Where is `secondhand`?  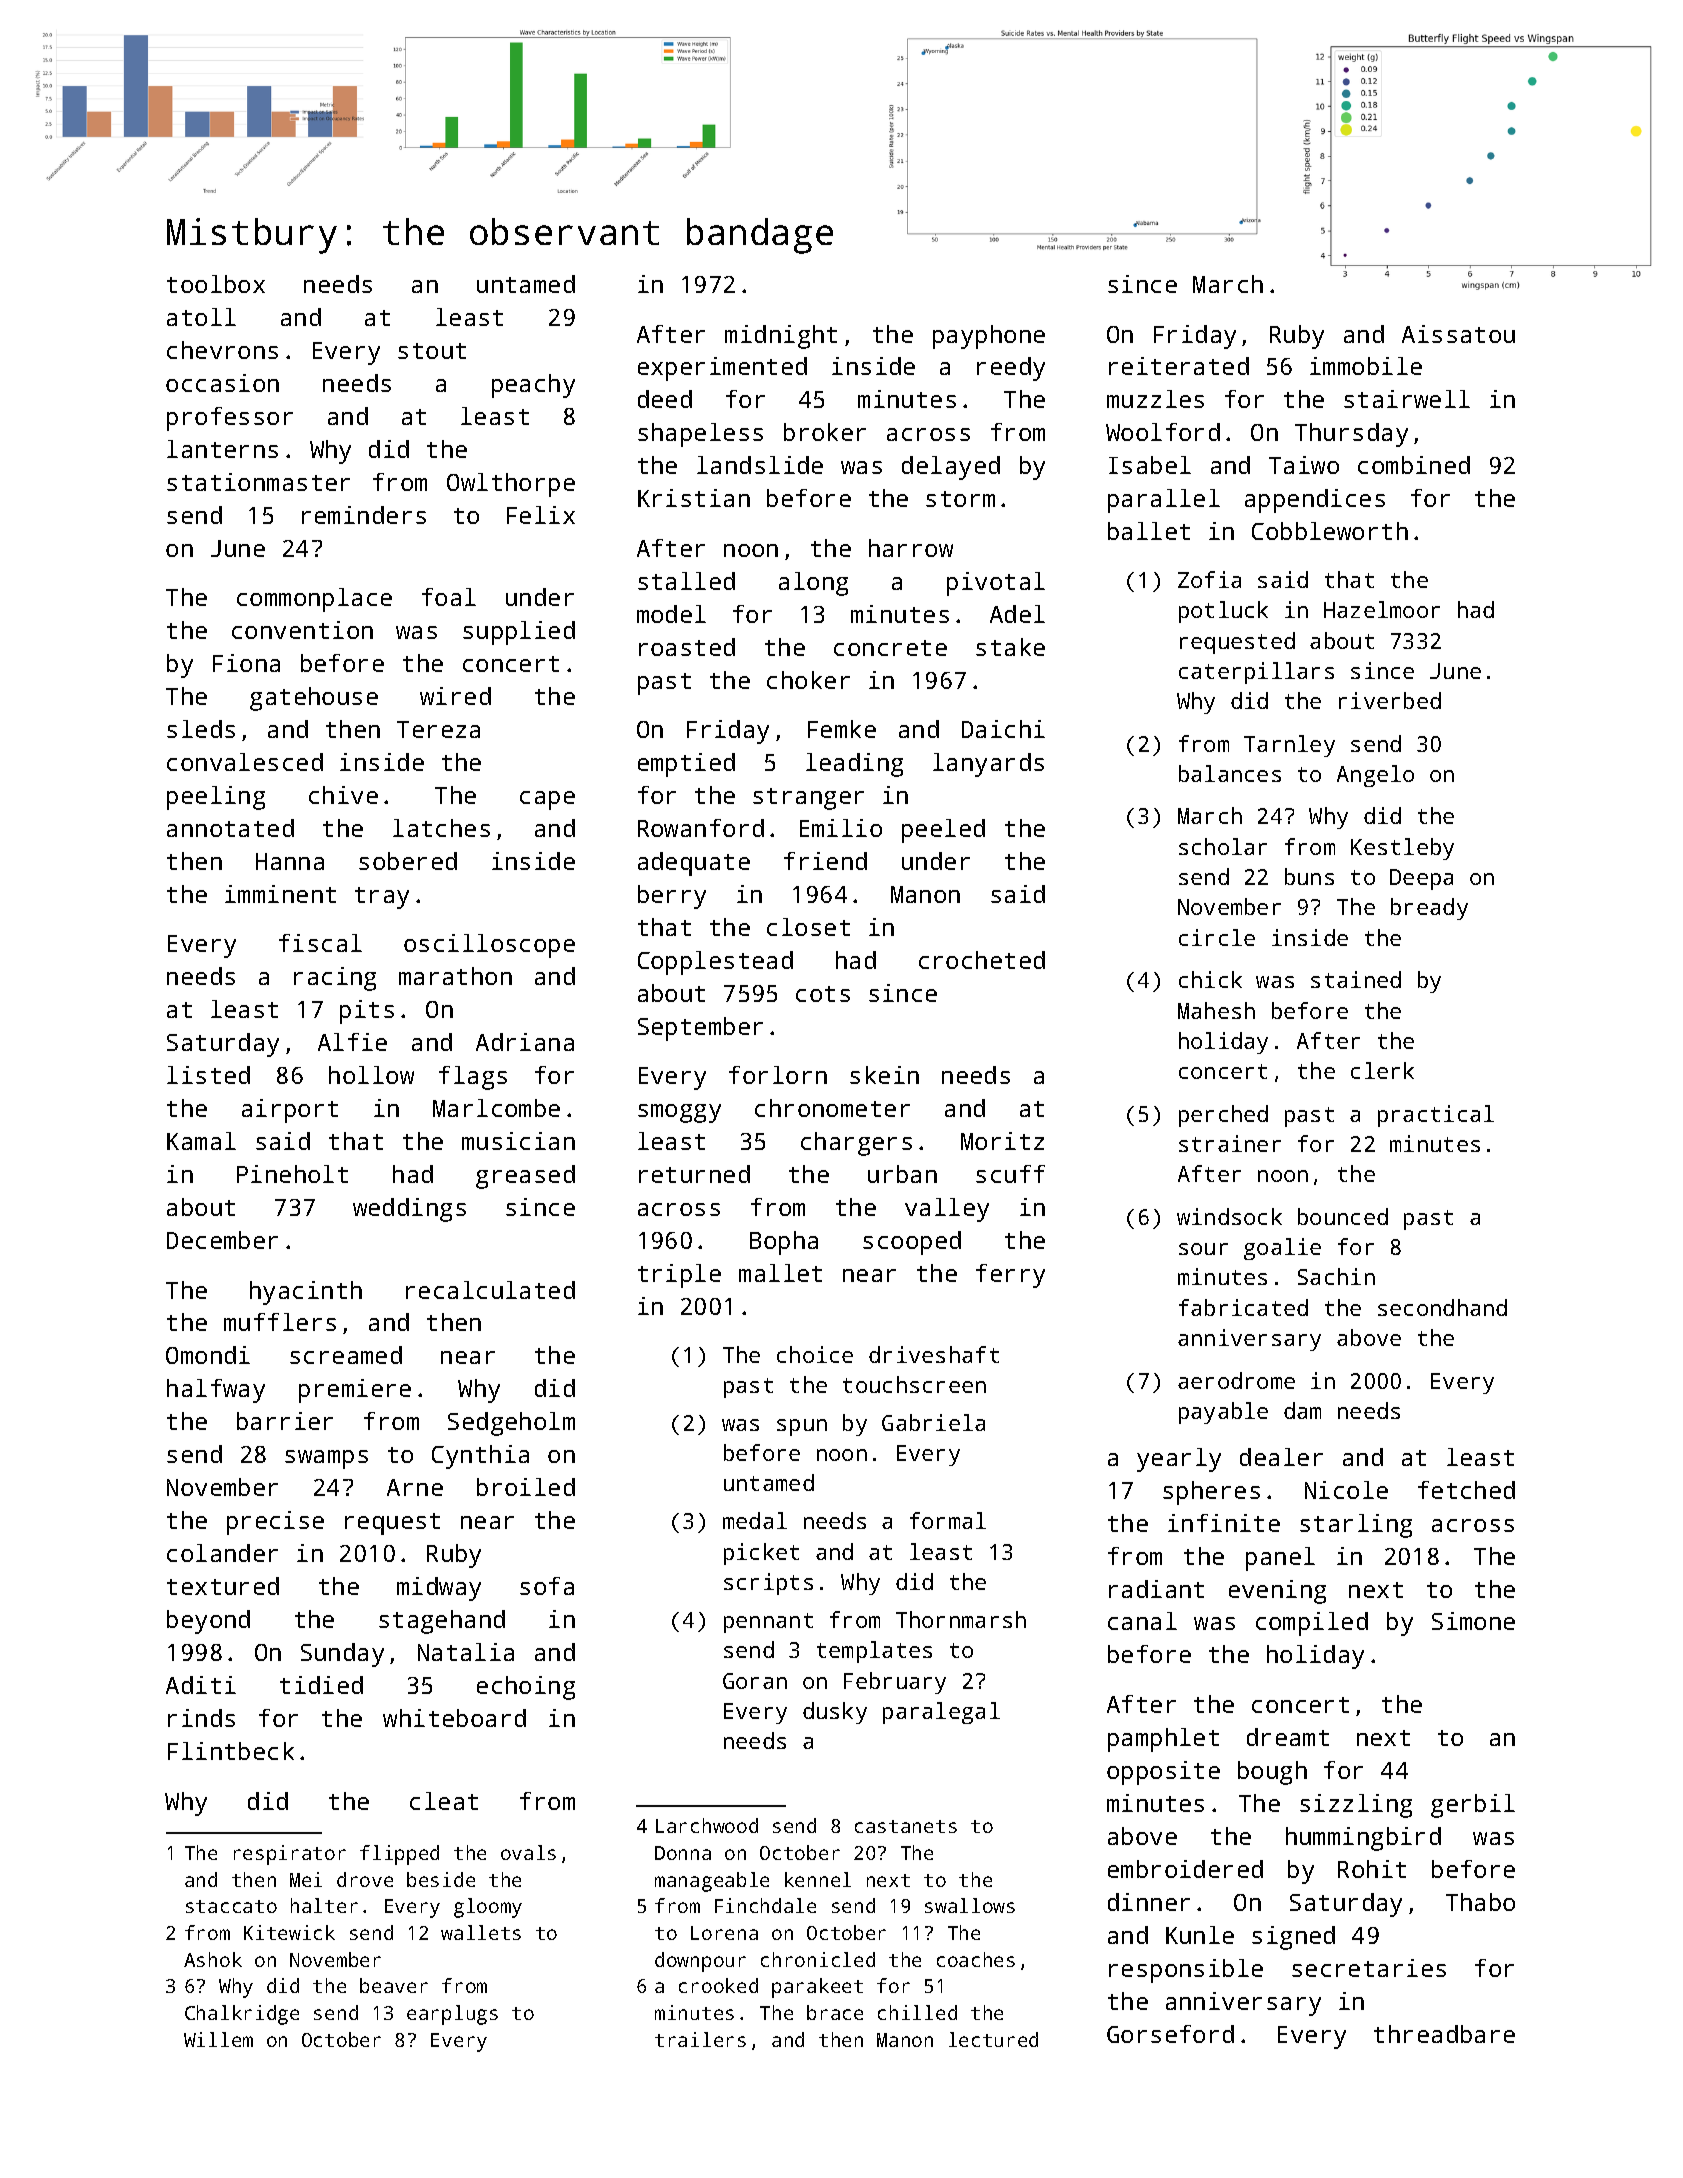
secondhand is located at coordinates (1442, 1307).
